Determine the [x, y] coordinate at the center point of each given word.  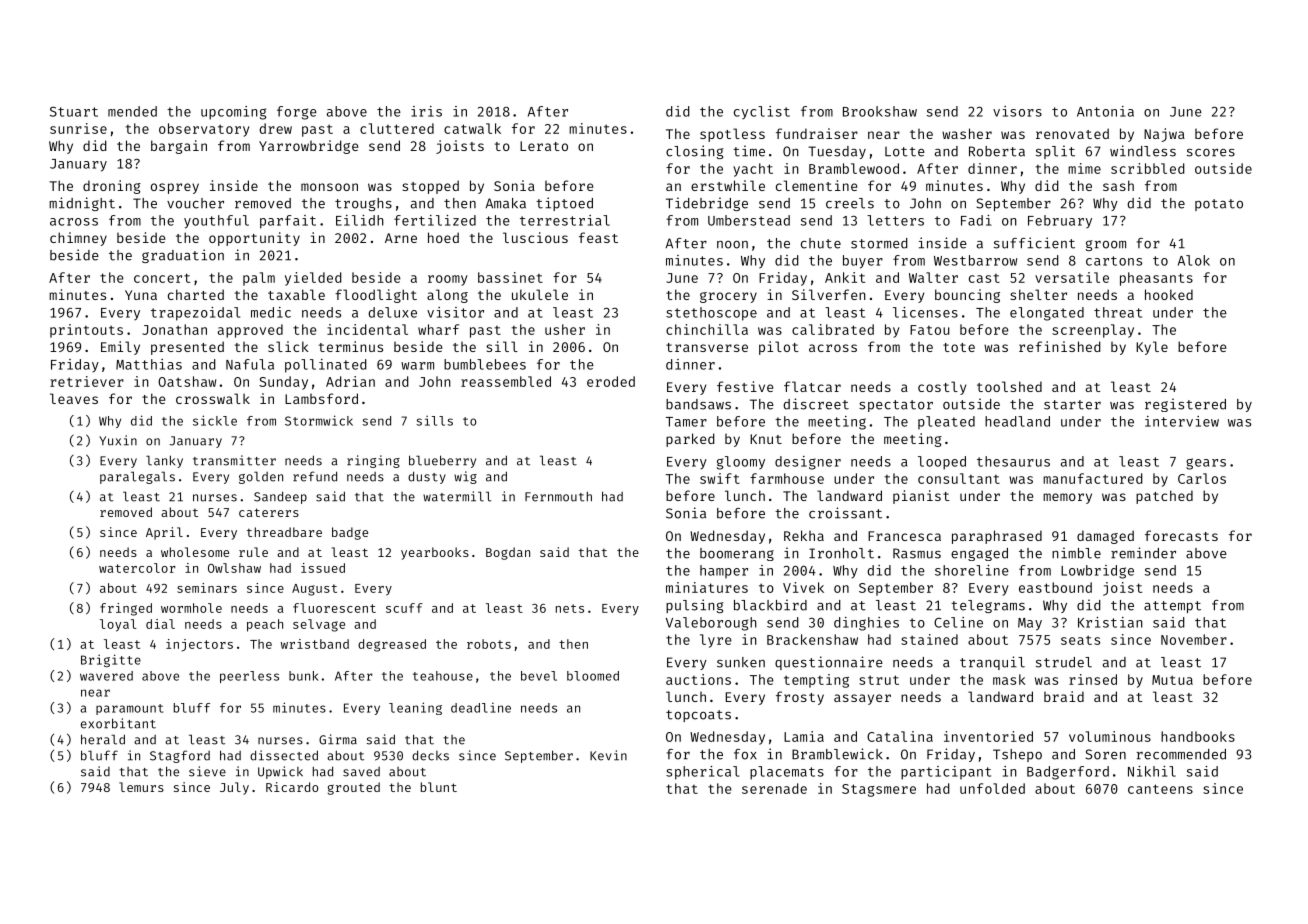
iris [426, 111]
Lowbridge [1097, 572]
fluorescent [334, 608]
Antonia [1105, 111]
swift [720, 478]
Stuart [74, 111]
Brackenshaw [812, 639]
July [234, 788]
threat [1118, 312]
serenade [774, 788]
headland [1017, 421]
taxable [296, 294]
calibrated [833, 329]
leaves [74, 398]
